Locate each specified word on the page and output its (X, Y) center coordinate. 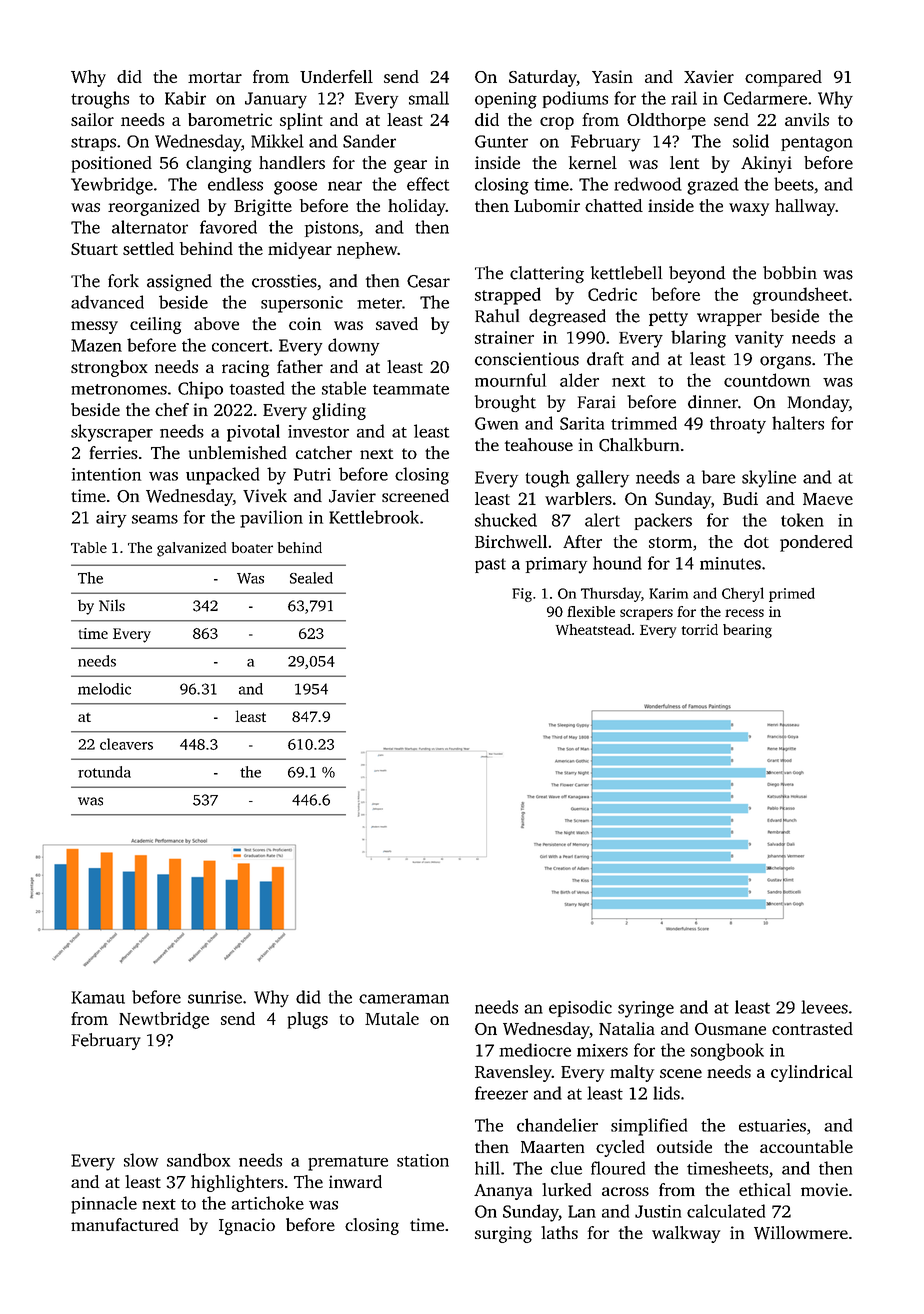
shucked (506, 520)
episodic (580, 1008)
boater (252, 547)
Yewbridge (112, 186)
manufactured (124, 1224)
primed (792, 595)
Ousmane (730, 1029)
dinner (713, 402)
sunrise (215, 997)
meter (379, 303)
